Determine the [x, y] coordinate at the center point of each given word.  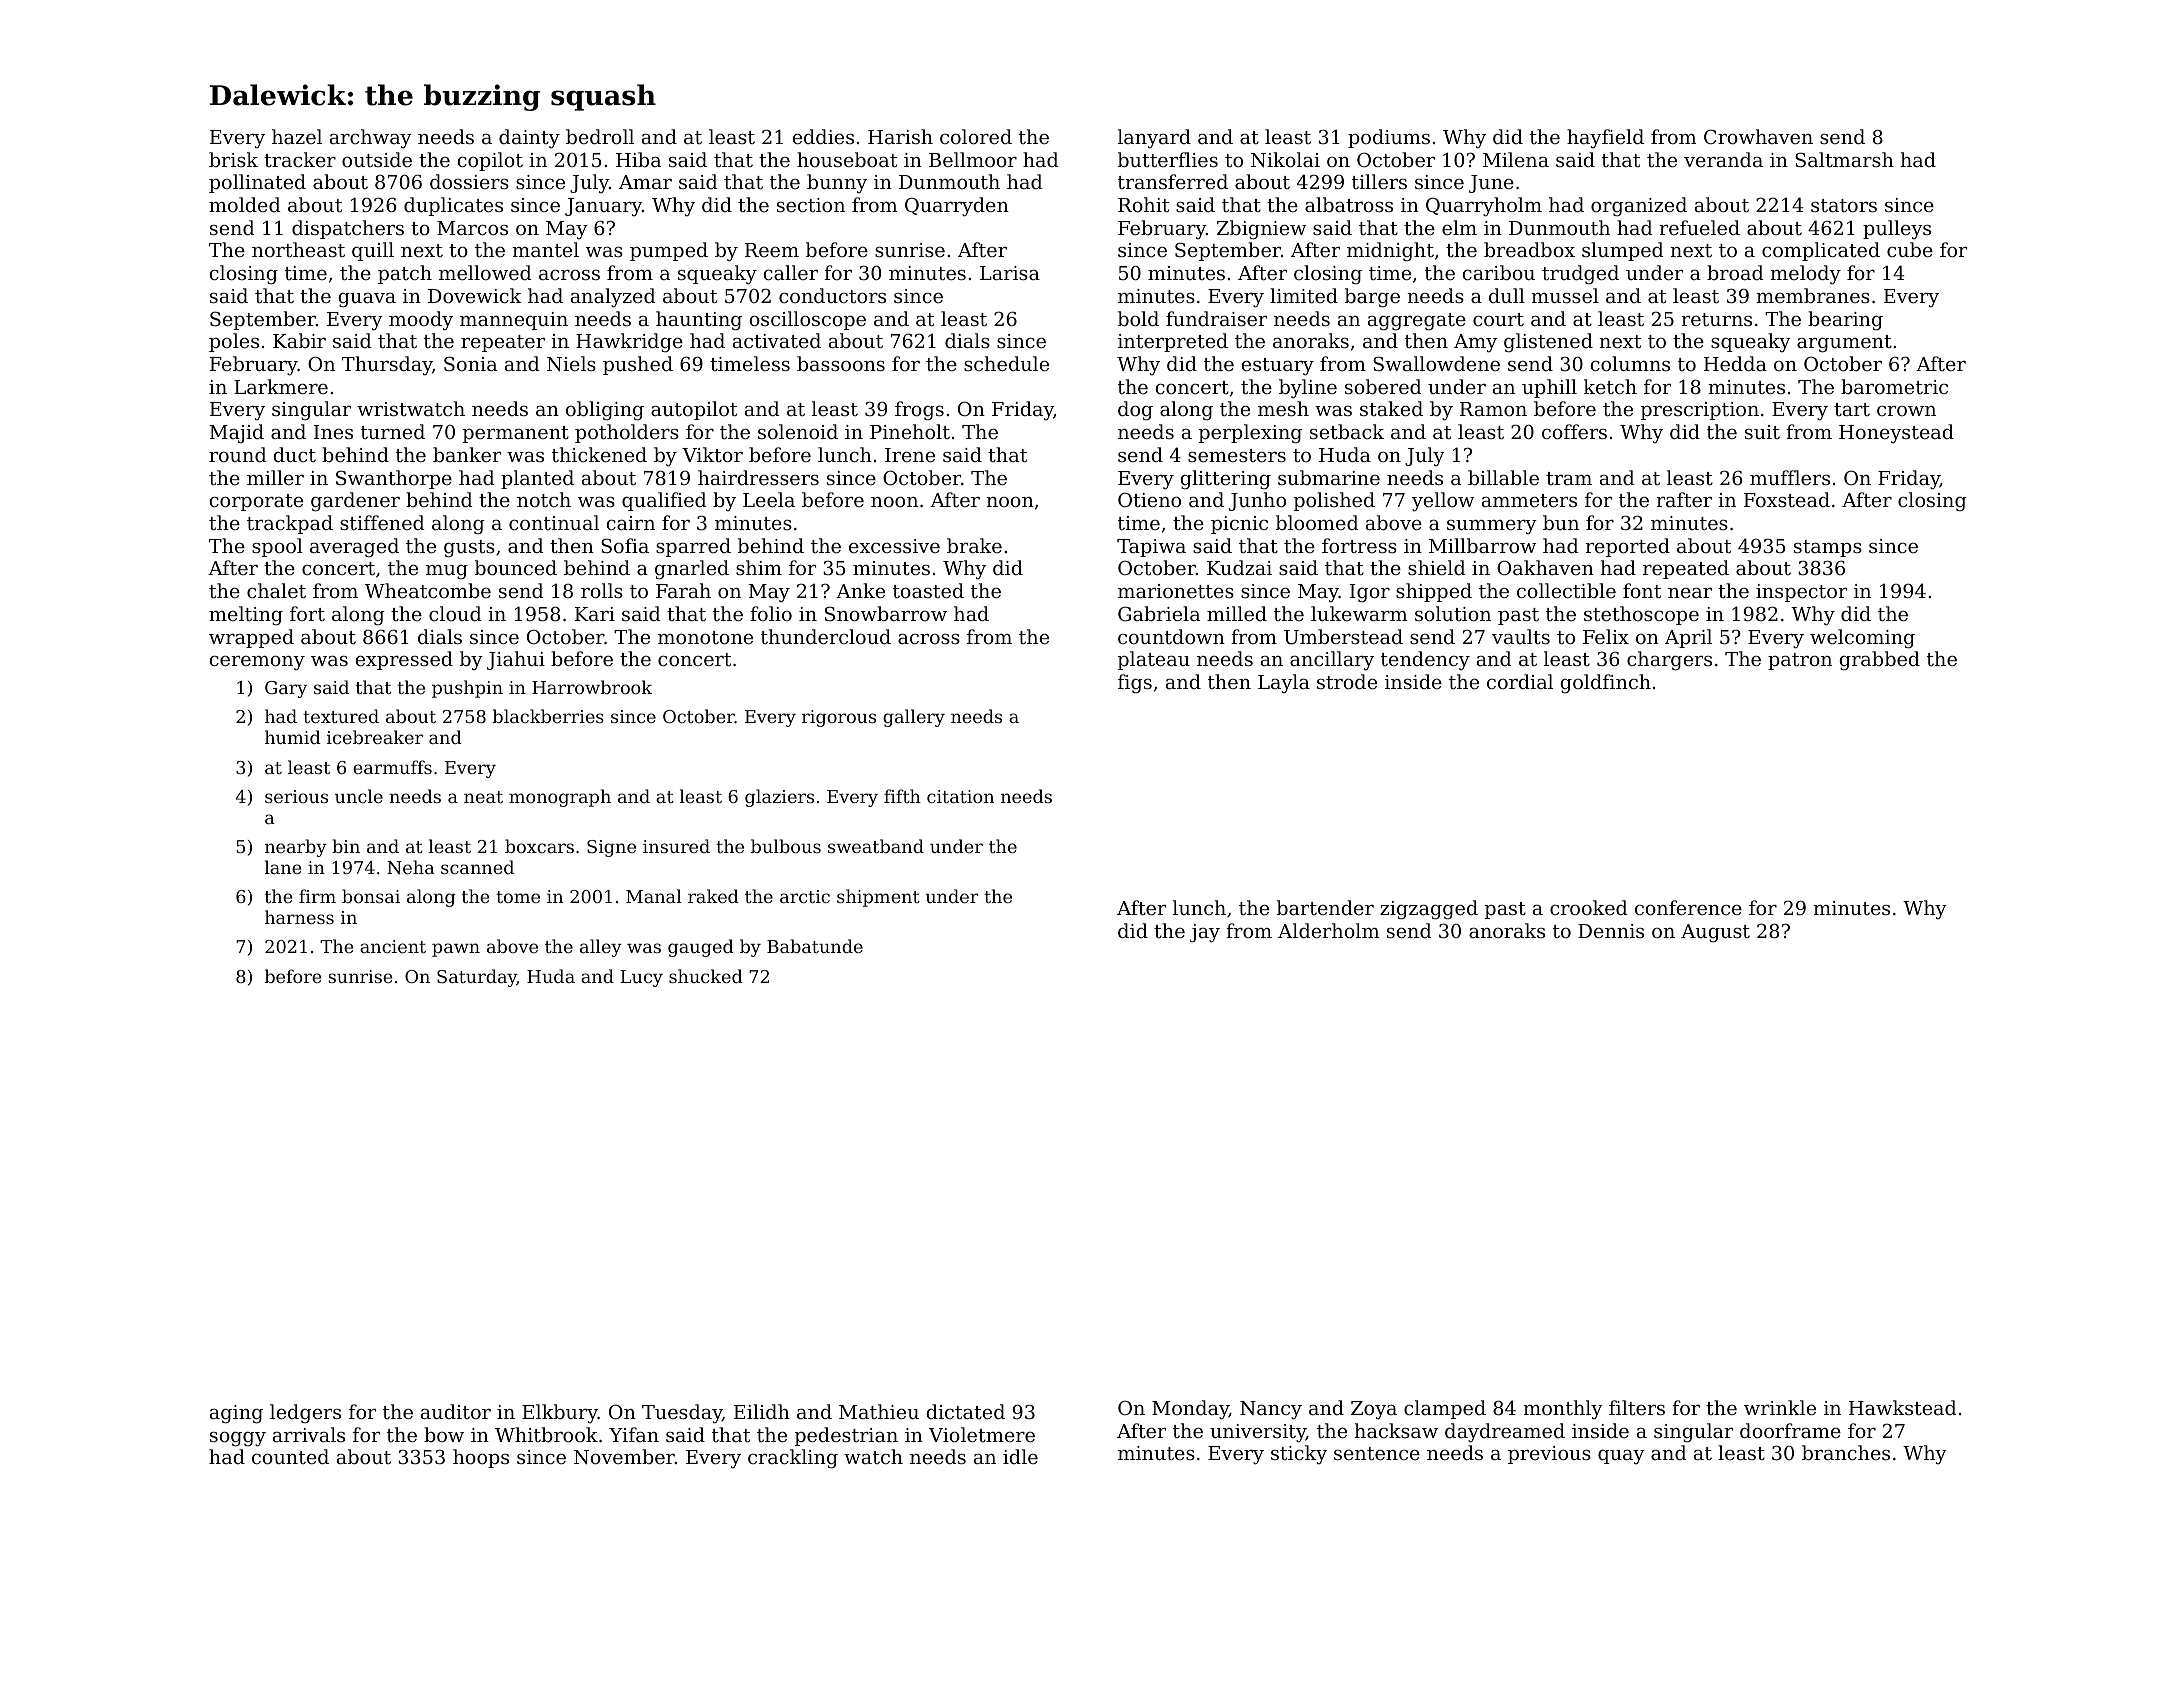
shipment [878, 898]
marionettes [1176, 591]
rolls [602, 590]
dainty [529, 138]
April [1688, 638]
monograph [560, 798]
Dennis [1611, 931]
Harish [900, 136]
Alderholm [1328, 930]
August [1715, 933]
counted [290, 1456]
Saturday [477, 978]
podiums [1389, 138]
